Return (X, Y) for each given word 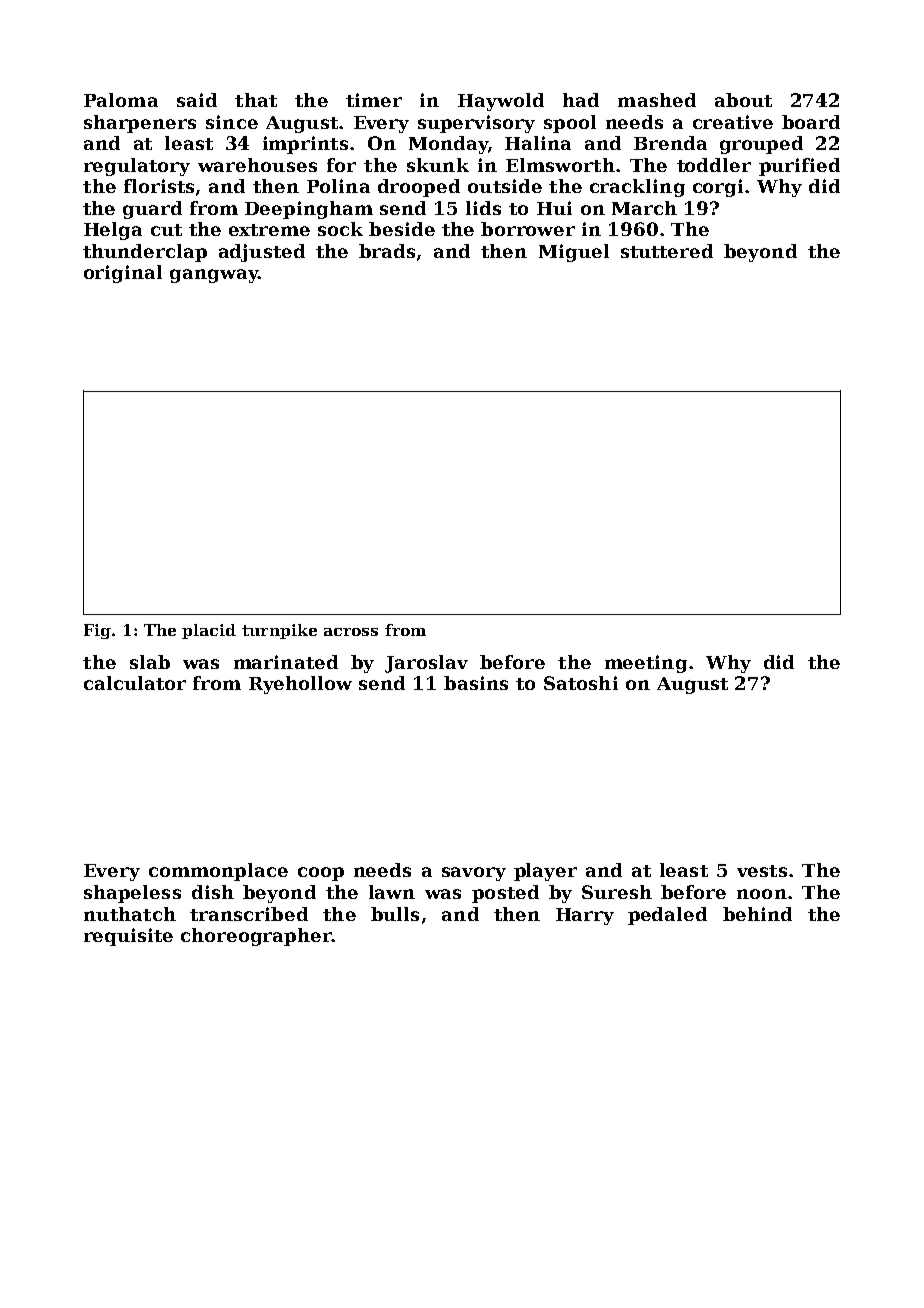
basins (476, 683)
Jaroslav (426, 664)
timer (374, 100)
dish (213, 892)
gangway (214, 276)
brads (387, 251)
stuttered (667, 251)
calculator (135, 683)
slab (150, 662)
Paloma (121, 100)
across (351, 632)
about (743, 100)
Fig (97, 631)
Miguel (574, 253)
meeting (646, 664)
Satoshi (581, 683)
